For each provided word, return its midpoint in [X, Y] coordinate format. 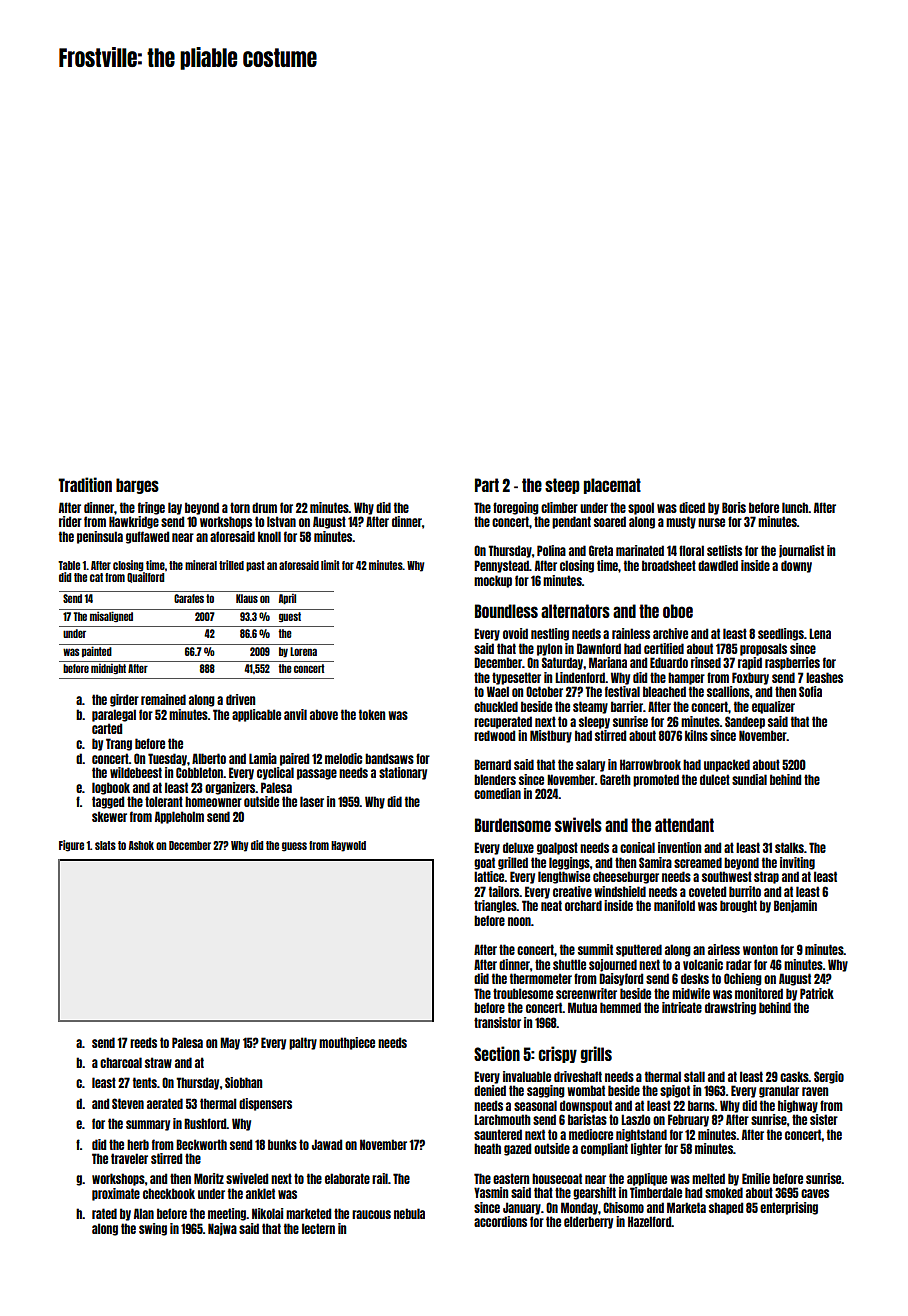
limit [330, 565]
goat [484, 863]
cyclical [275, 773]
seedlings [781, 634]
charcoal [121, 1062]
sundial [749, 779]
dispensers [265, 1104]
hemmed [620, 1007]
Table [69, 565]
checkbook [169, 1193]
